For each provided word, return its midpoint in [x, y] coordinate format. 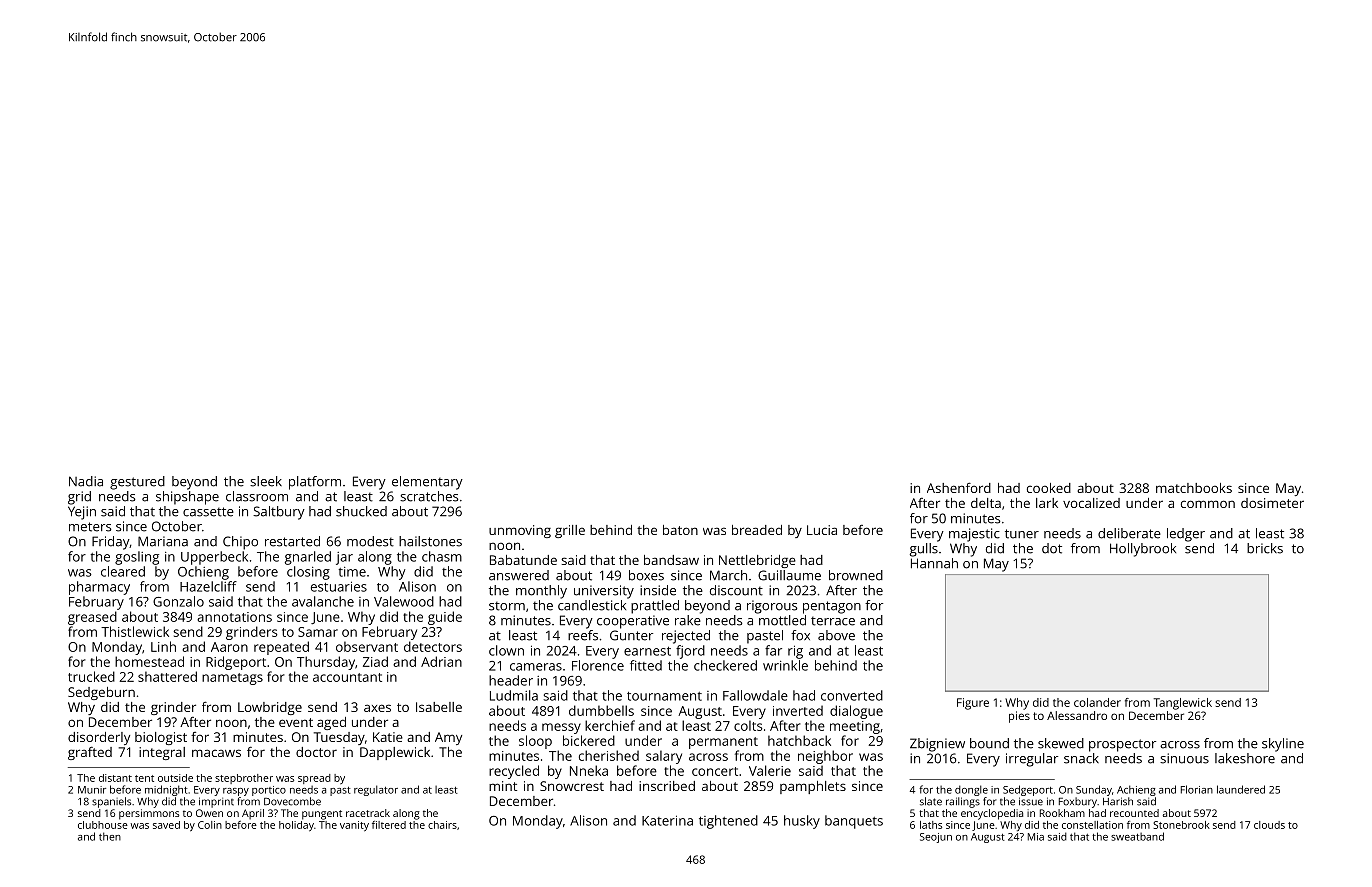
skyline [1283, 745]
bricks [1265, 548]
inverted [798, 710]
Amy [448, 738]
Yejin [82, 513]
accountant [347, 677]
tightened [728, 822]
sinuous [1184, 758]
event [296, 722]
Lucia [822, 530]
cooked [1049, 488]
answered [519, 575]
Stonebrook [1181, 825]
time [352, 572]
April [253, 814]
